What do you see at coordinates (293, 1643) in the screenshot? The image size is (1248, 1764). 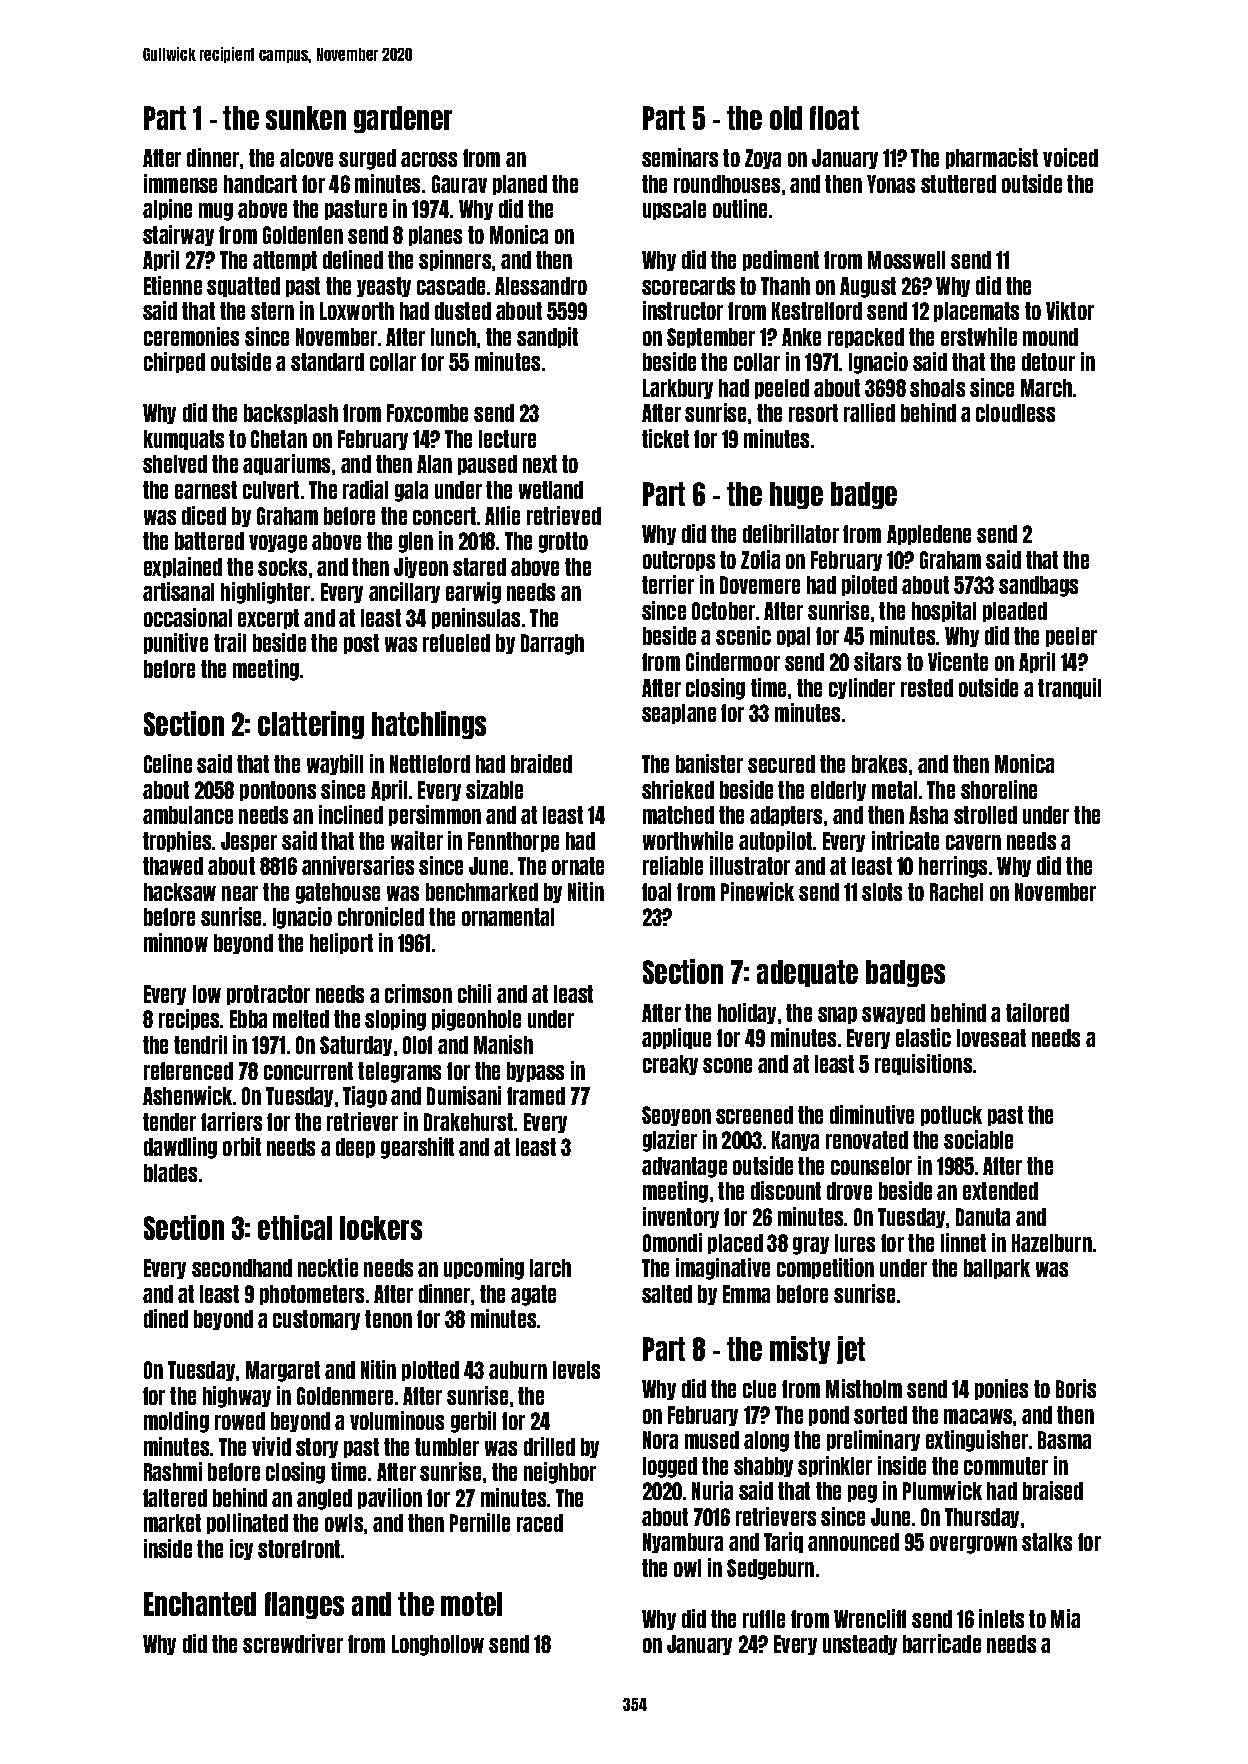 I see `screwdriver` at bounding box center [293, 1643].
